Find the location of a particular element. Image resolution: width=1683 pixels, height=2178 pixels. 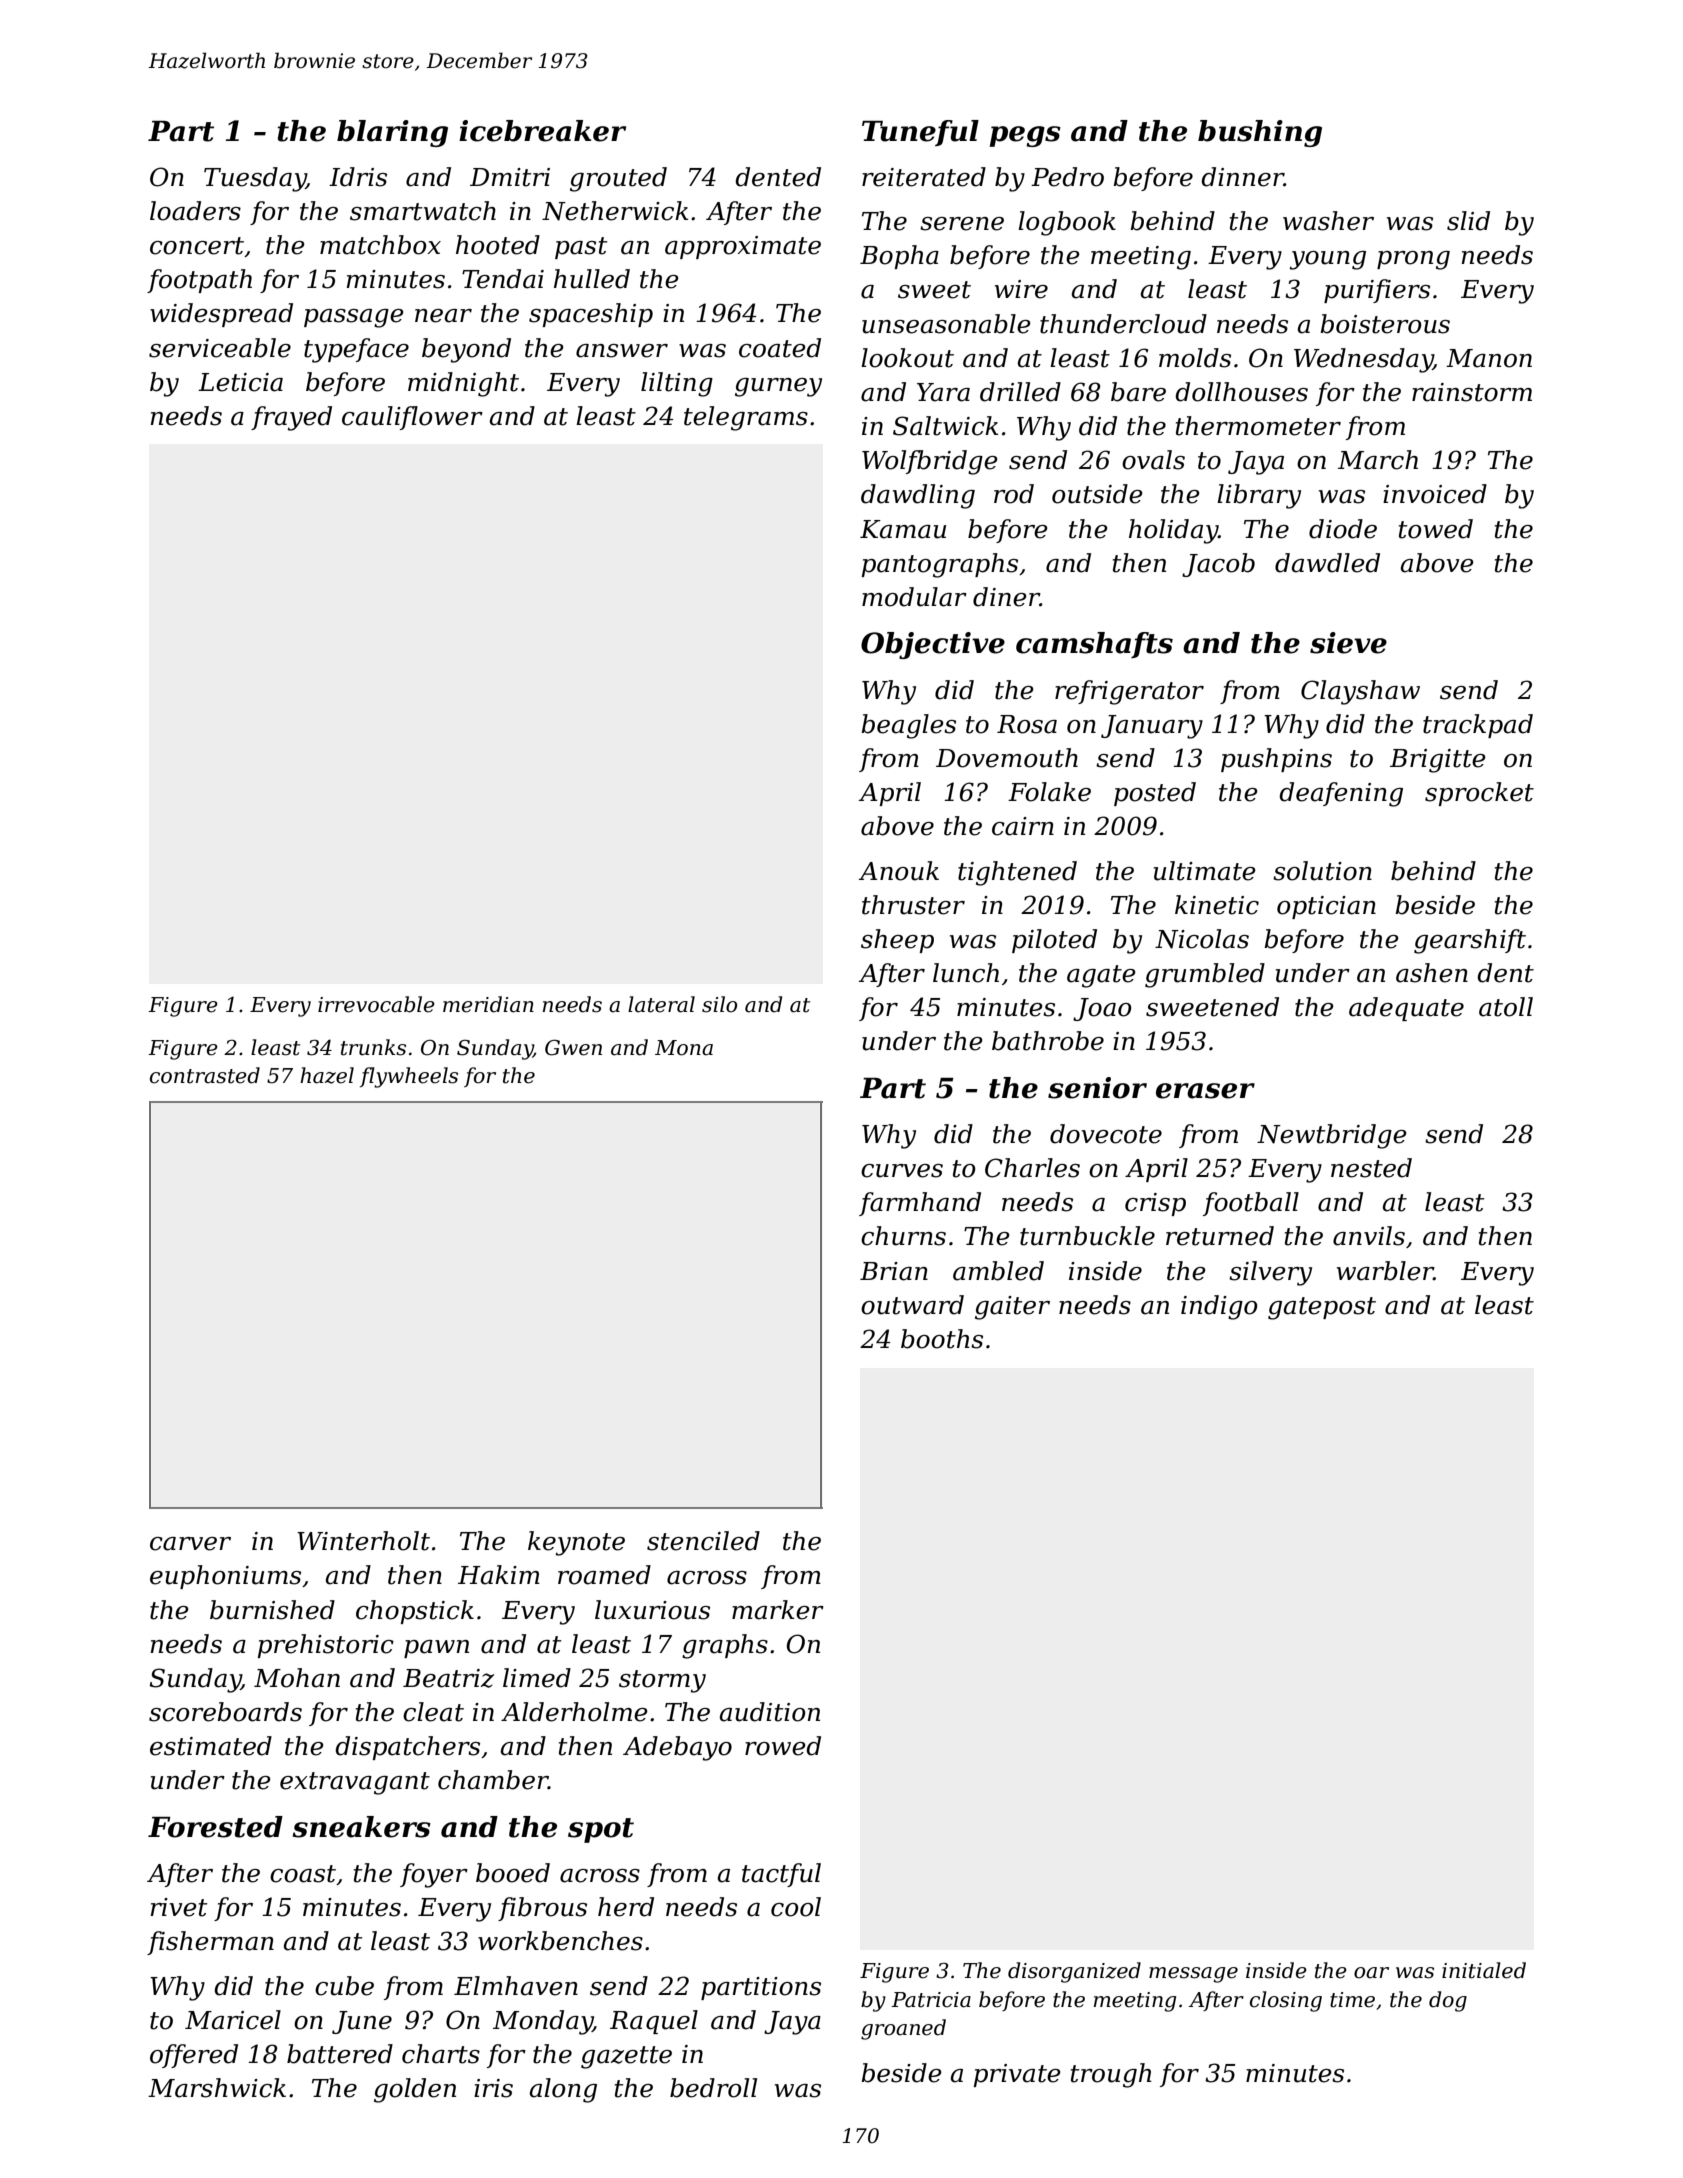

cauliflower is located at coordinates (412, 418).
